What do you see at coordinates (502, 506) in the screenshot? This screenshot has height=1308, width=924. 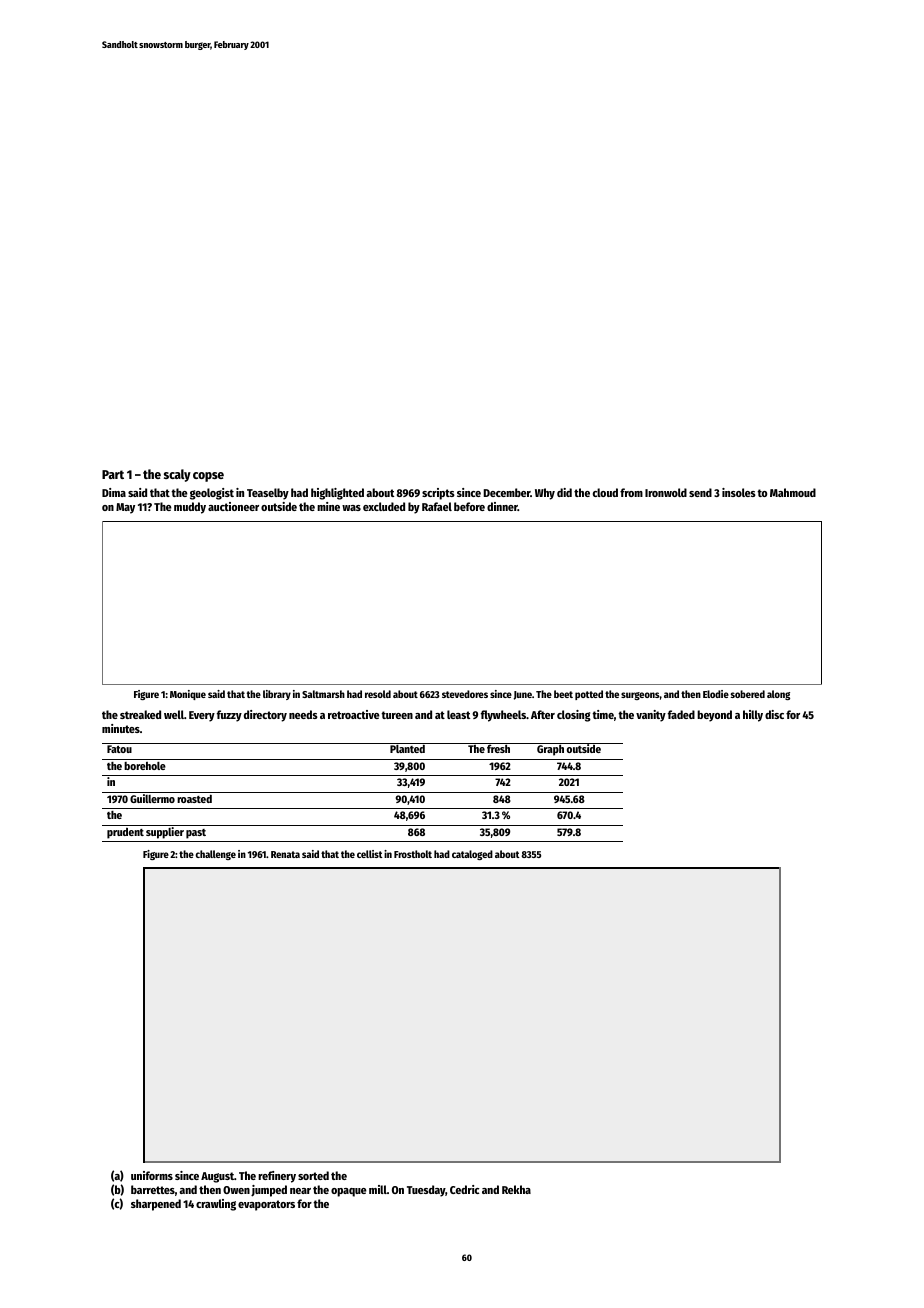 I see `dinner` at bounding box center [502, 506].
